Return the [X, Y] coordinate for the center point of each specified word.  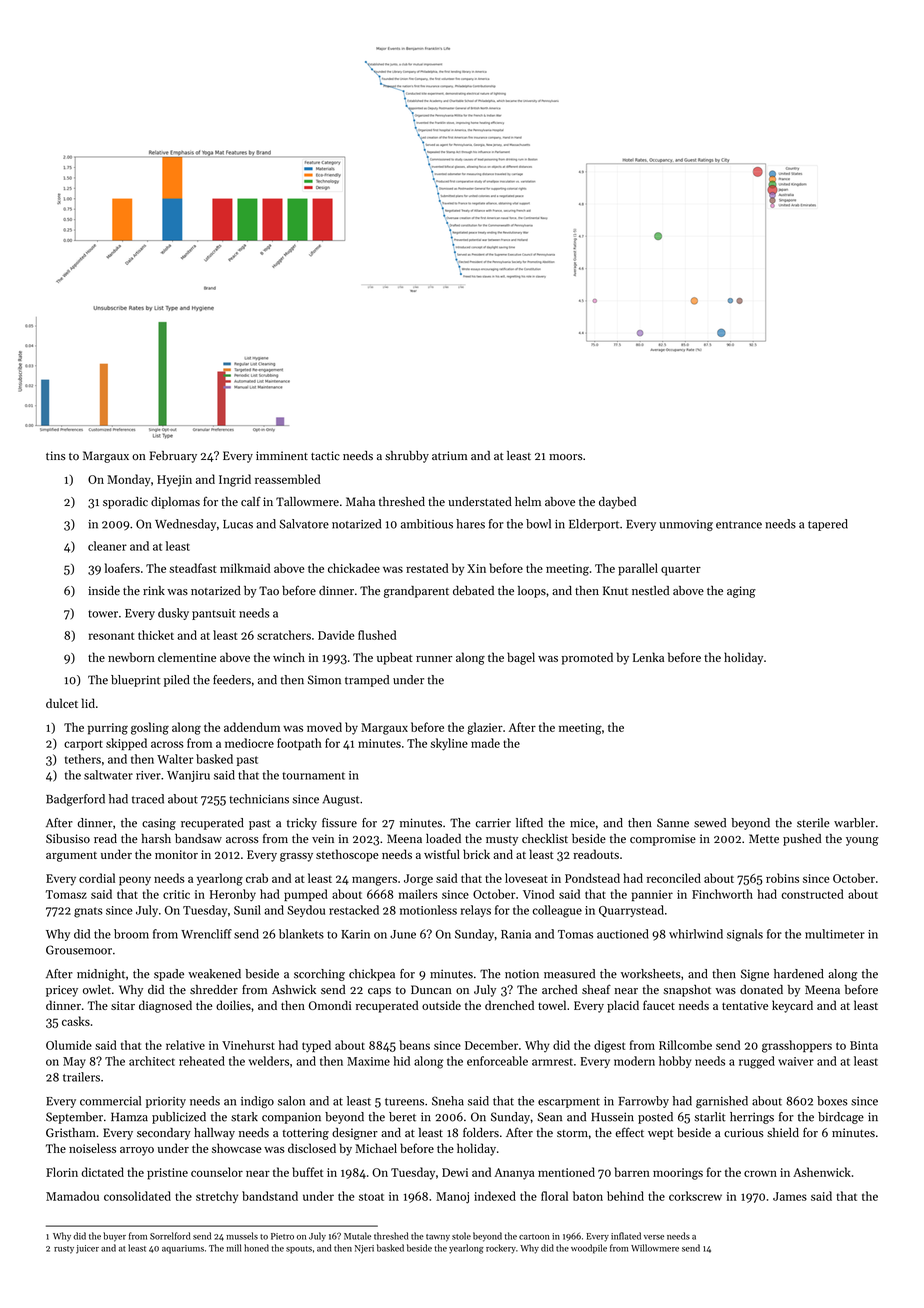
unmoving [686, 525]
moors [566, 457]
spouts [299, 1250]
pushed [802, 840]
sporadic [125, 503]
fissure [339, 823]
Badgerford [75, 800]
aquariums [183, 1249]
